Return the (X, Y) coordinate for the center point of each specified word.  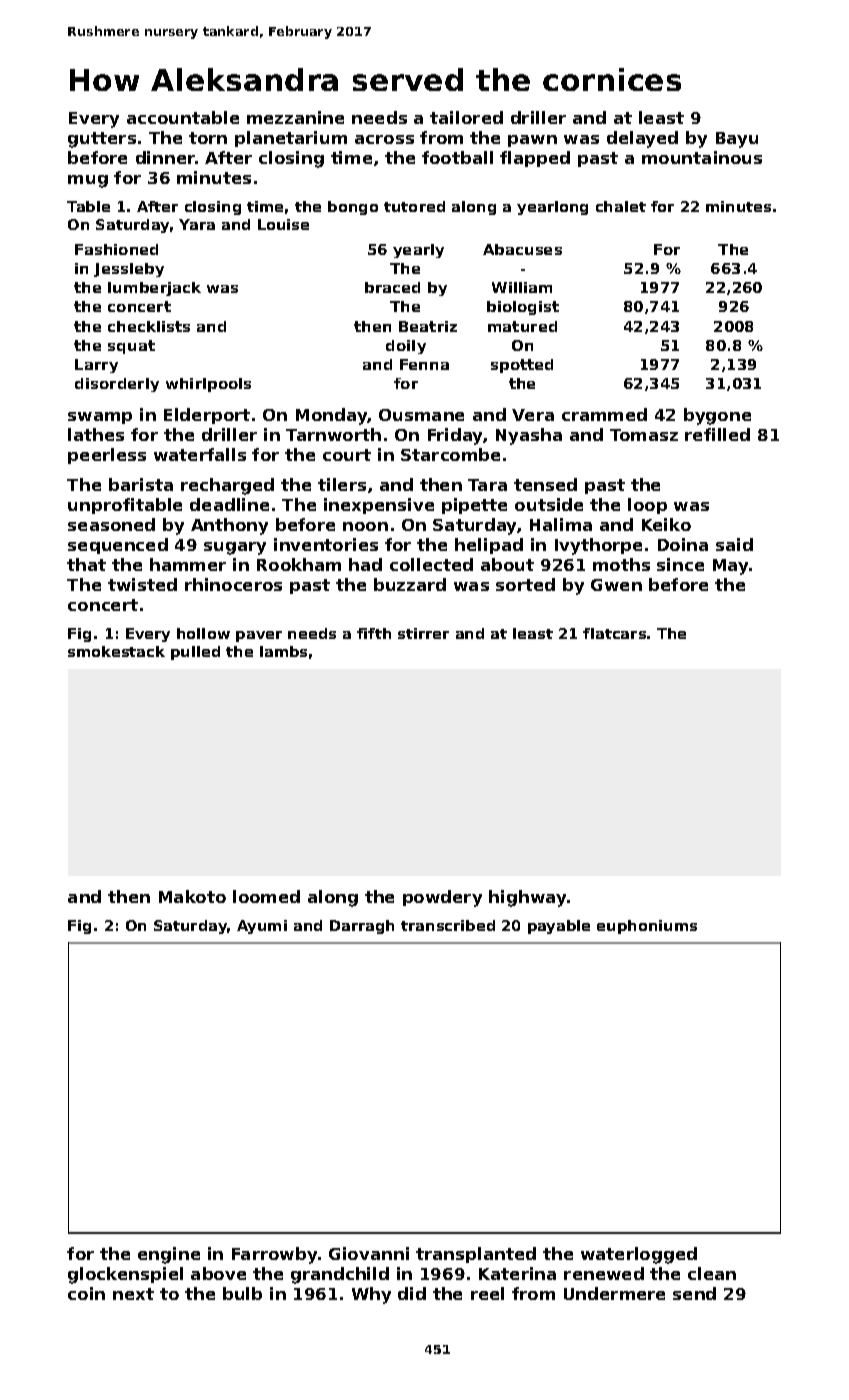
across (384, 139)
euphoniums (647, 927)
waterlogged (639, 1255)
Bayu (737, 140)
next (133, 1294)
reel (487, 1293)
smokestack (116, 651)
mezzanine (295, 117)
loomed (266, 896)
